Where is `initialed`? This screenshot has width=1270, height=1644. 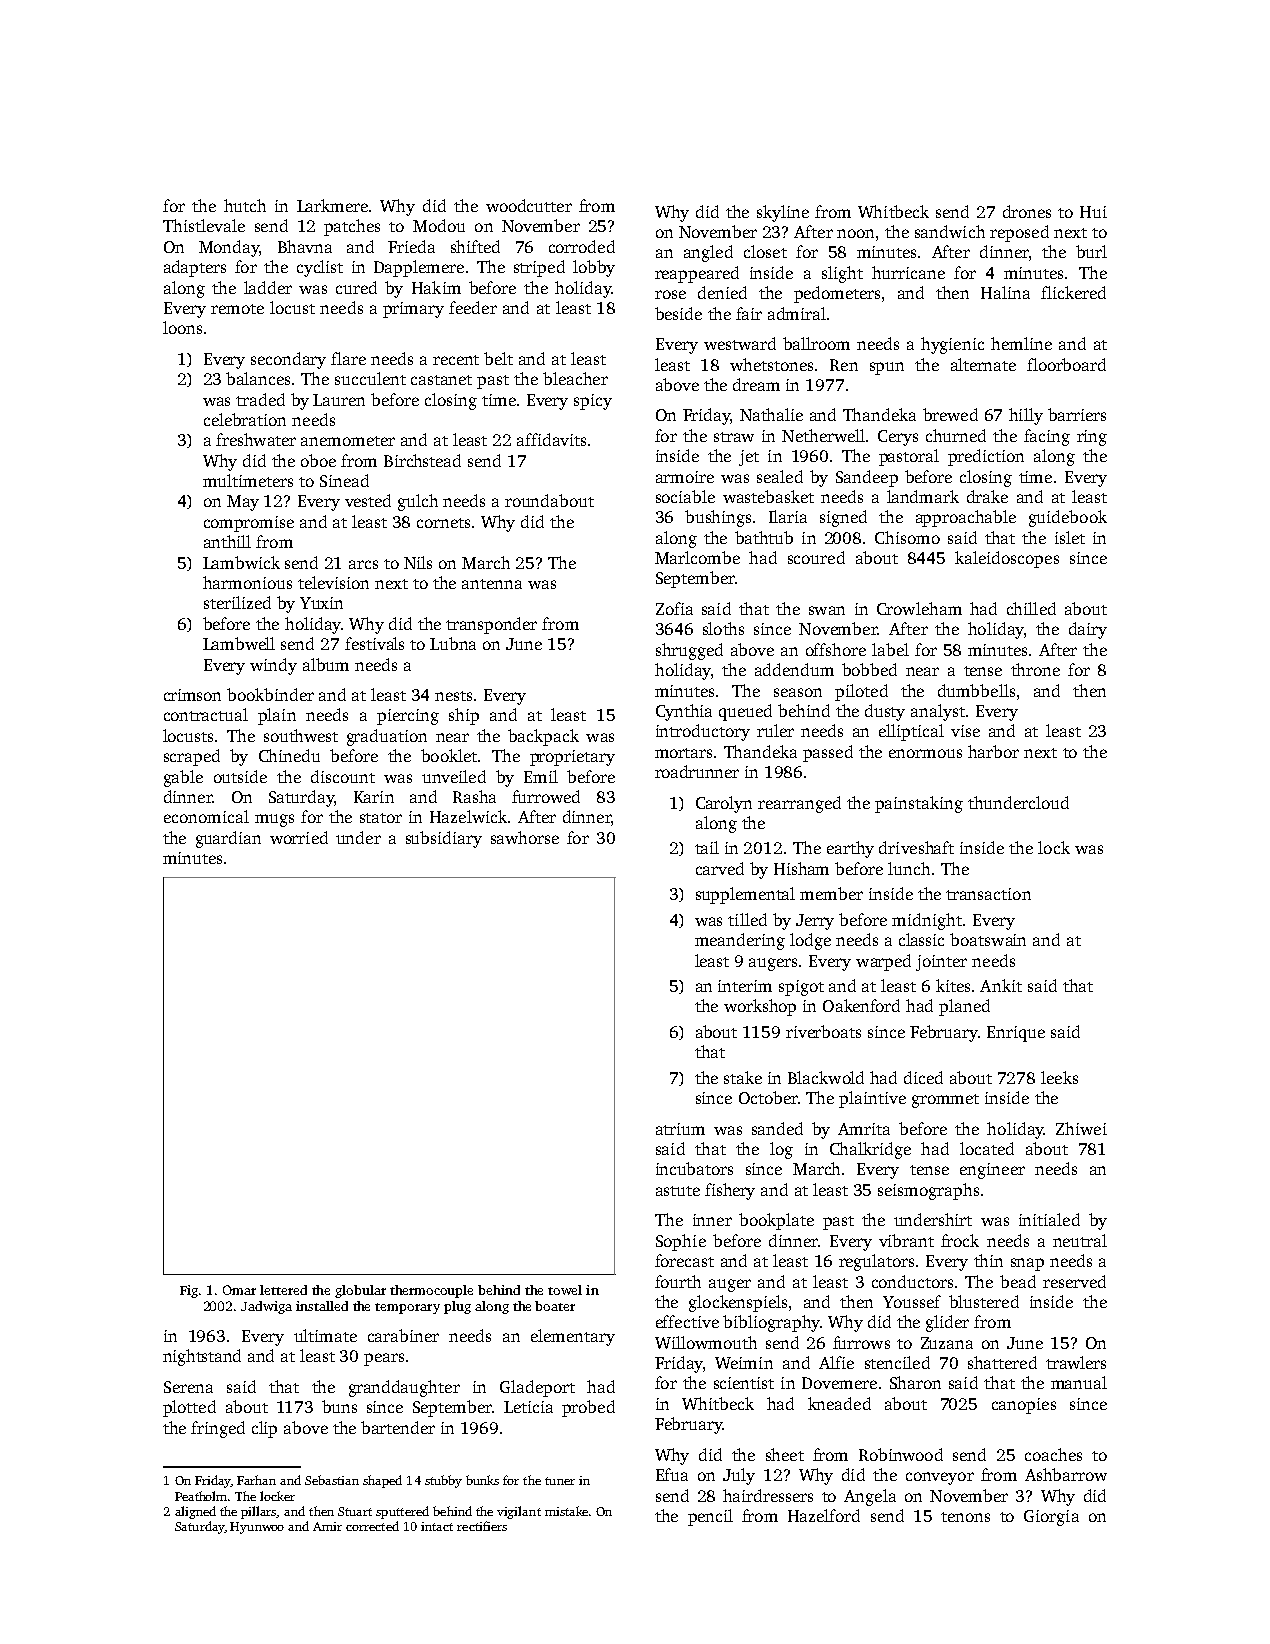 initialed is located at coordinates (1049, 1219).
